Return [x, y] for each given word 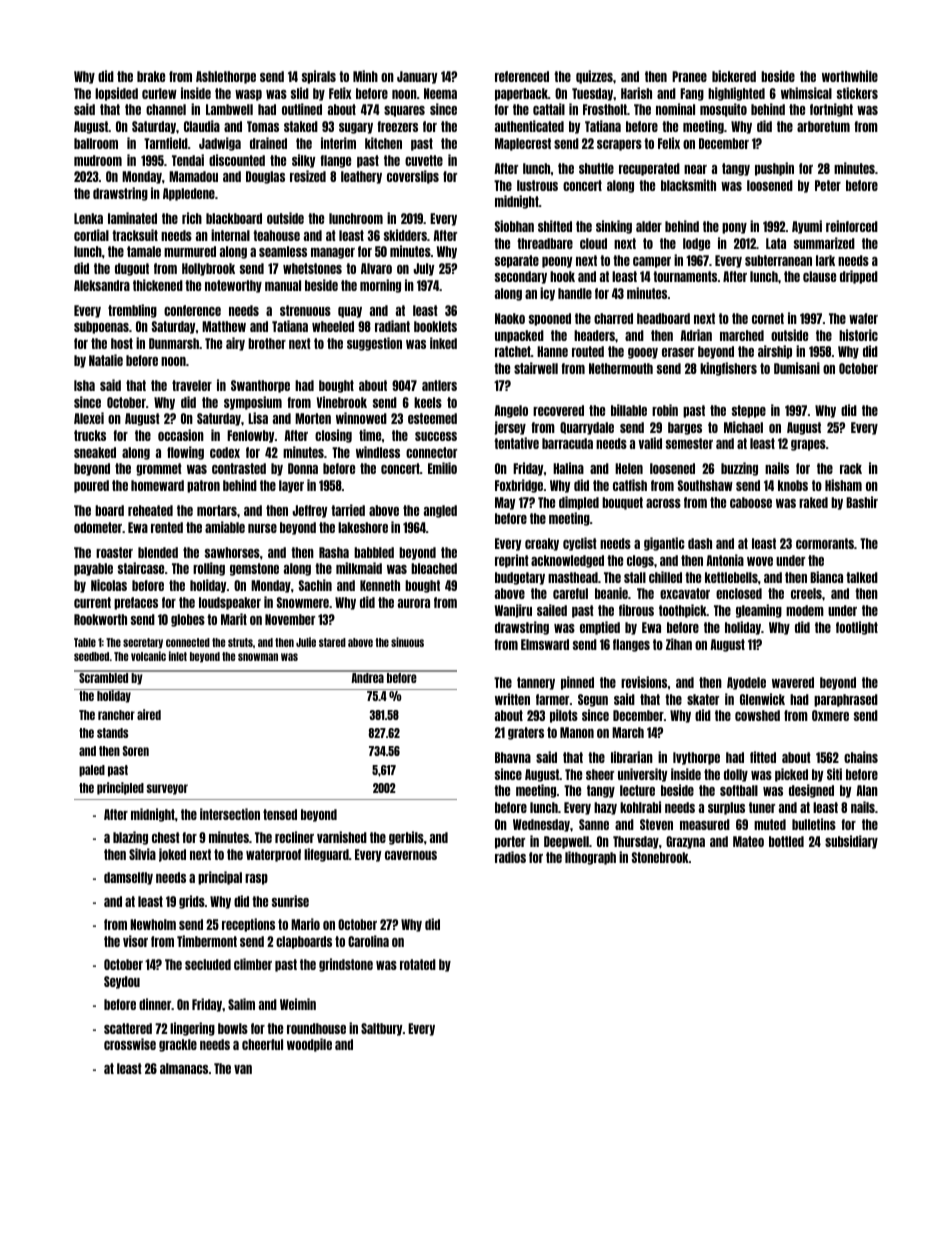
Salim [241, 1004]
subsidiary [851, 842]
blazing [130, 838]
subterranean [778, 260]
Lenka [88, 218]
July [423, 269]
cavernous [411, 855]
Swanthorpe [260, 386]
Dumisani [797, 368]
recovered [558, 410]
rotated [418, 964]
